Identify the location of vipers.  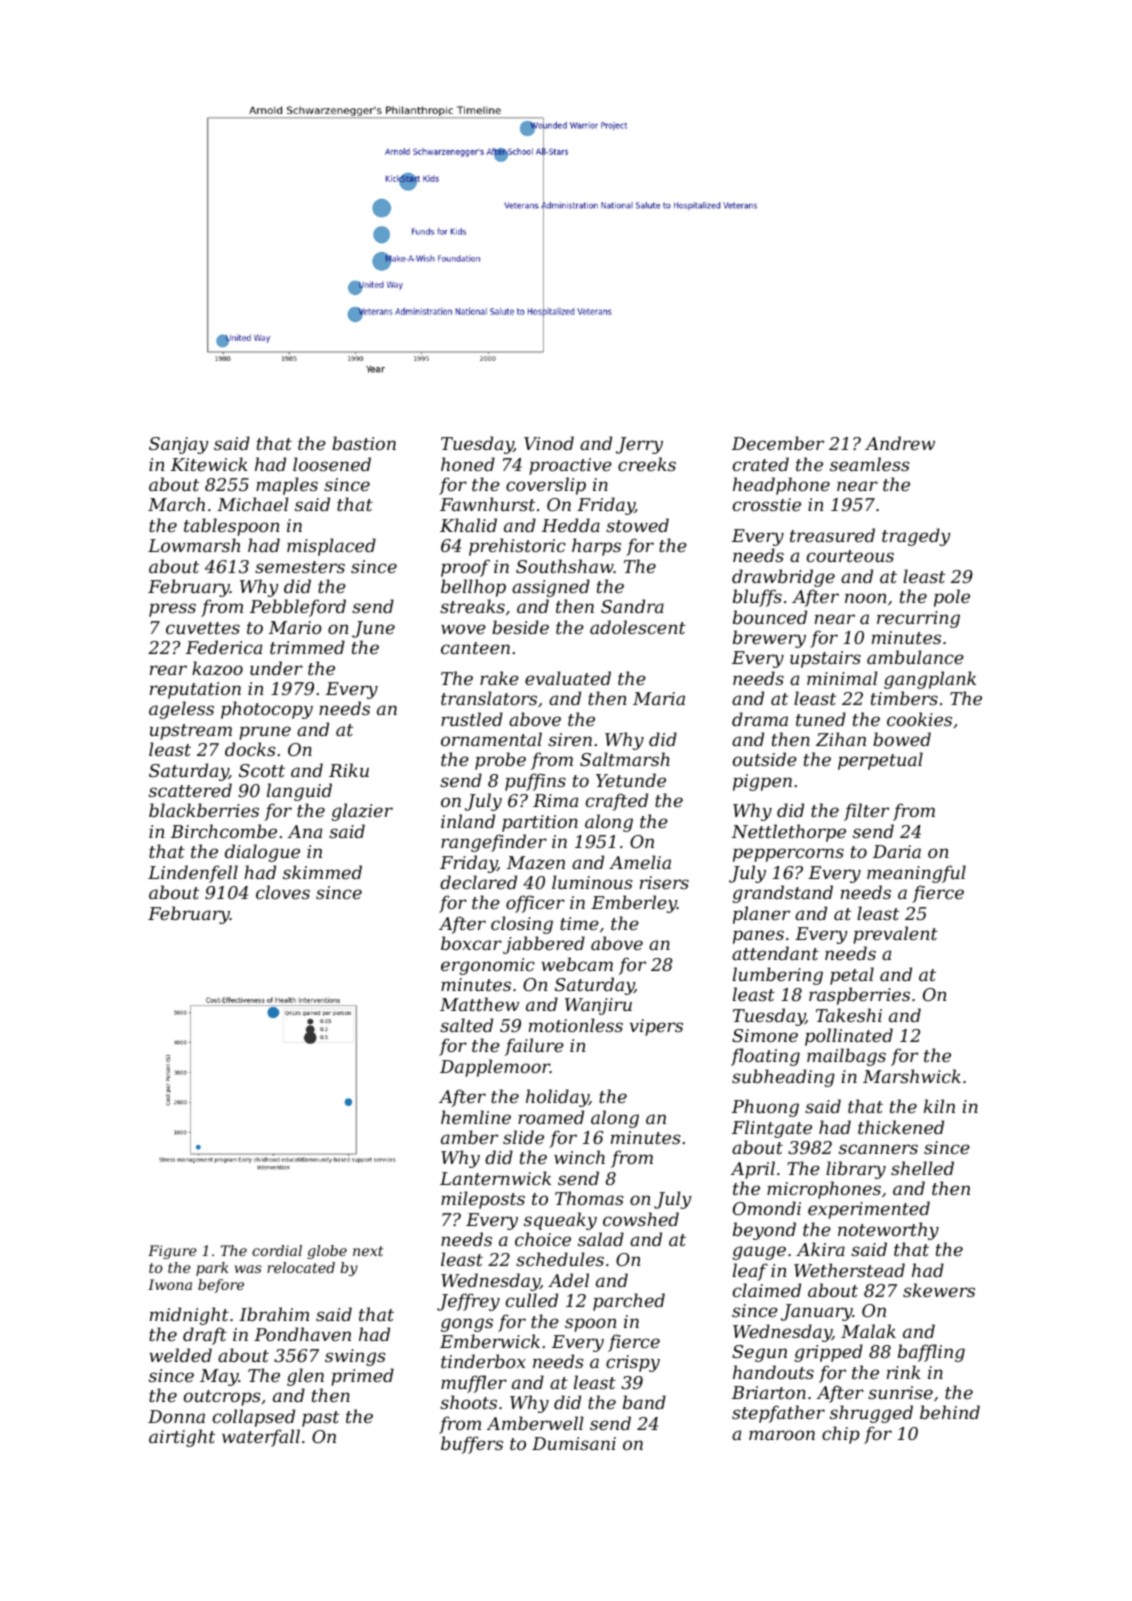
(656, 1027).
